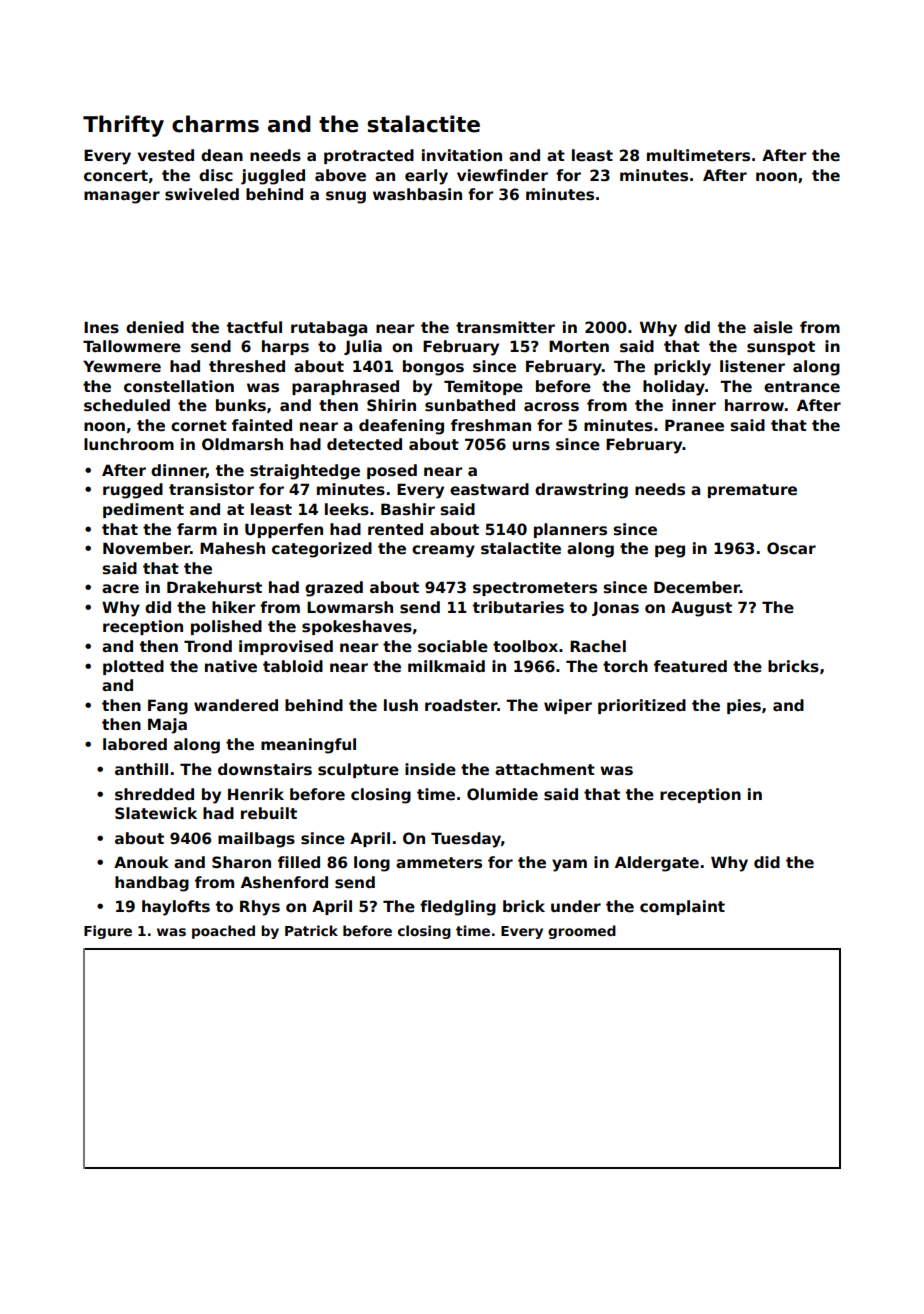 This screenshot has width=924, height=1314. What do you see at coordinates (284, 882) in the screenshot?
I see `Ashenford` at bounding box center [284, 882].
